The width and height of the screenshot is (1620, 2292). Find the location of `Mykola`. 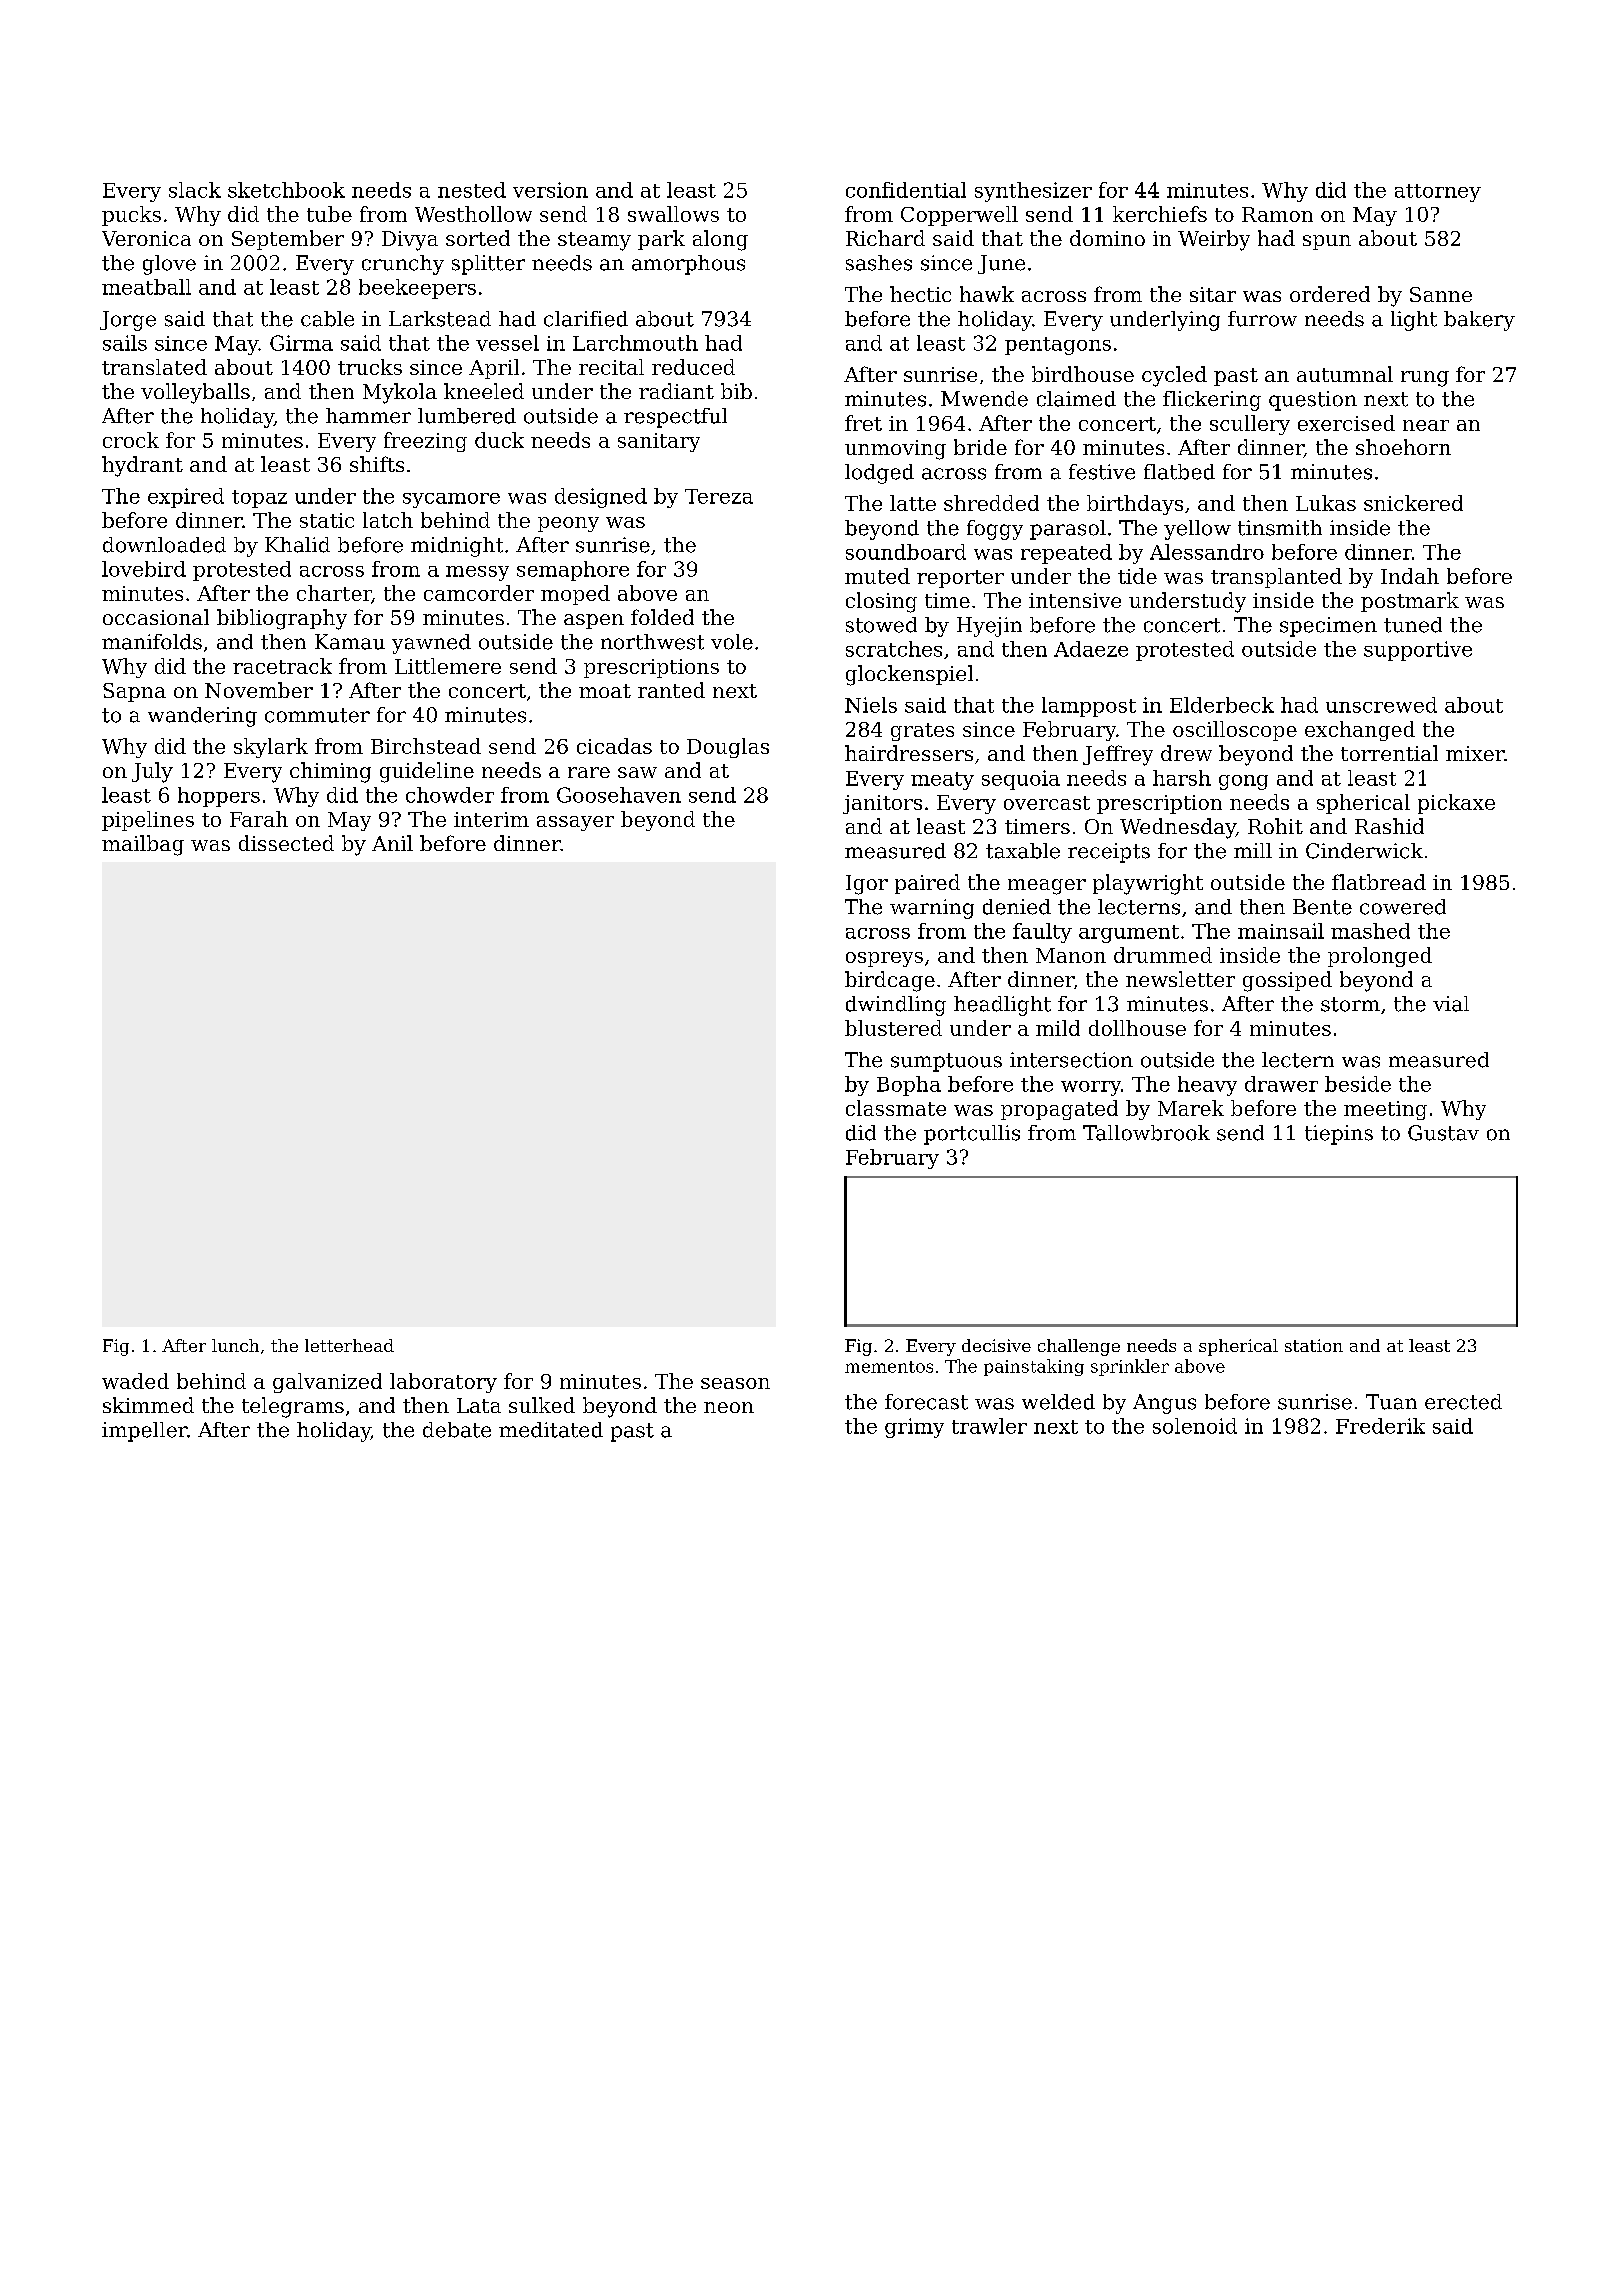

Mykola is located at coordinates (400, 393).
